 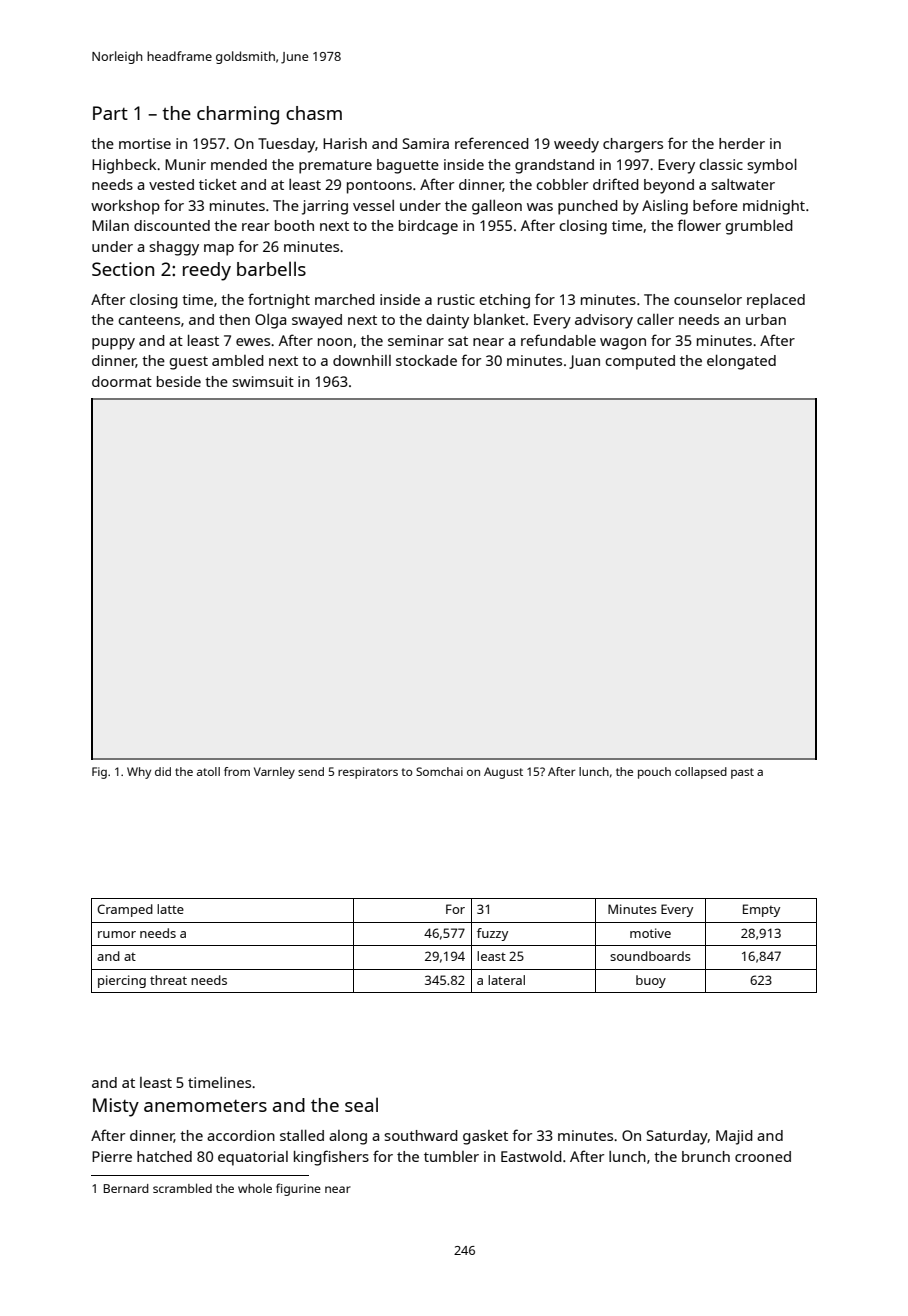 What do you see at coordinates (742, 773) in the screenshot?
I see `past` at bounding box center [742, 773].
